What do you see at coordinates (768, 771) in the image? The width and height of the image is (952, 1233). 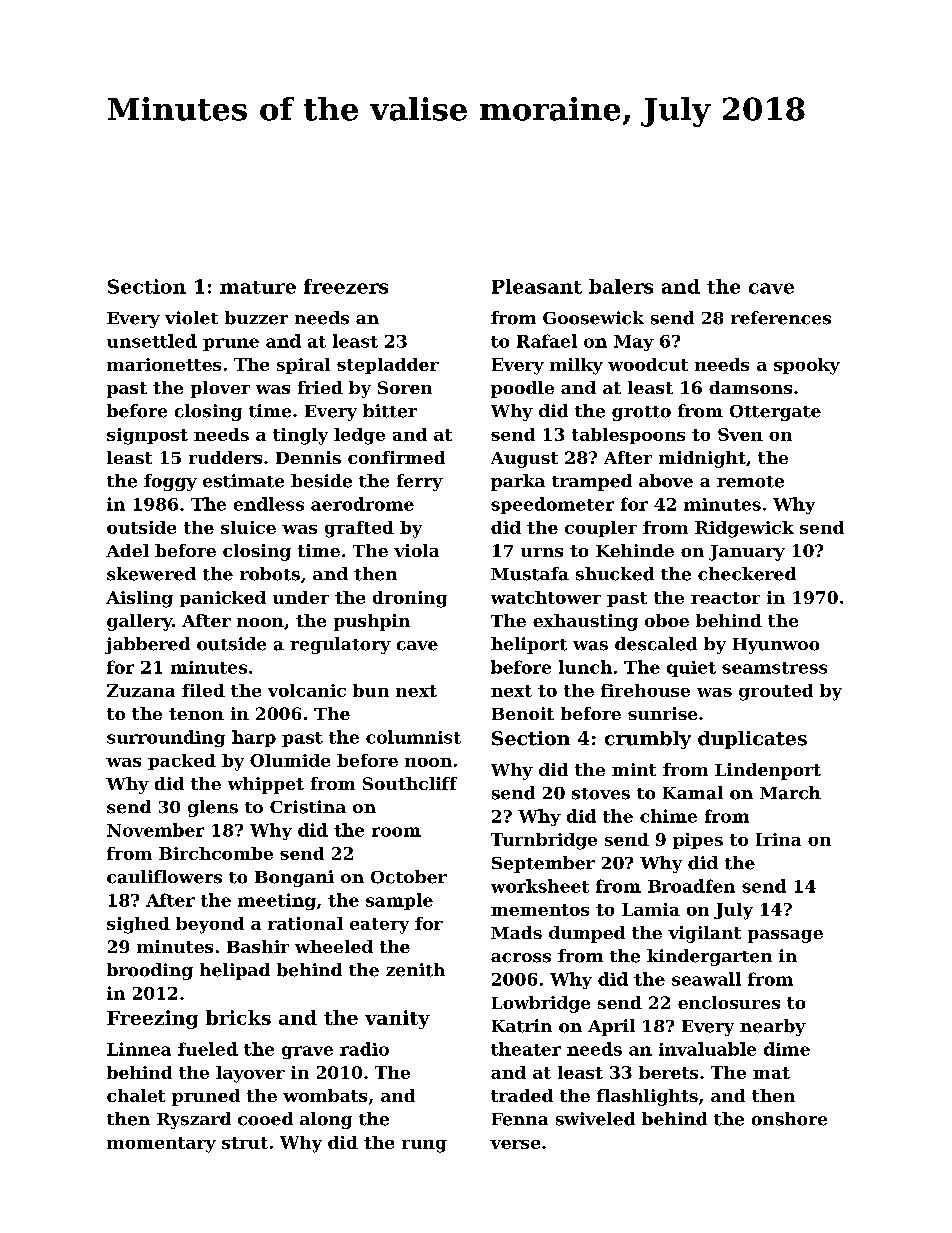 I see `Lindenport` at bounding box center [768, 771].
